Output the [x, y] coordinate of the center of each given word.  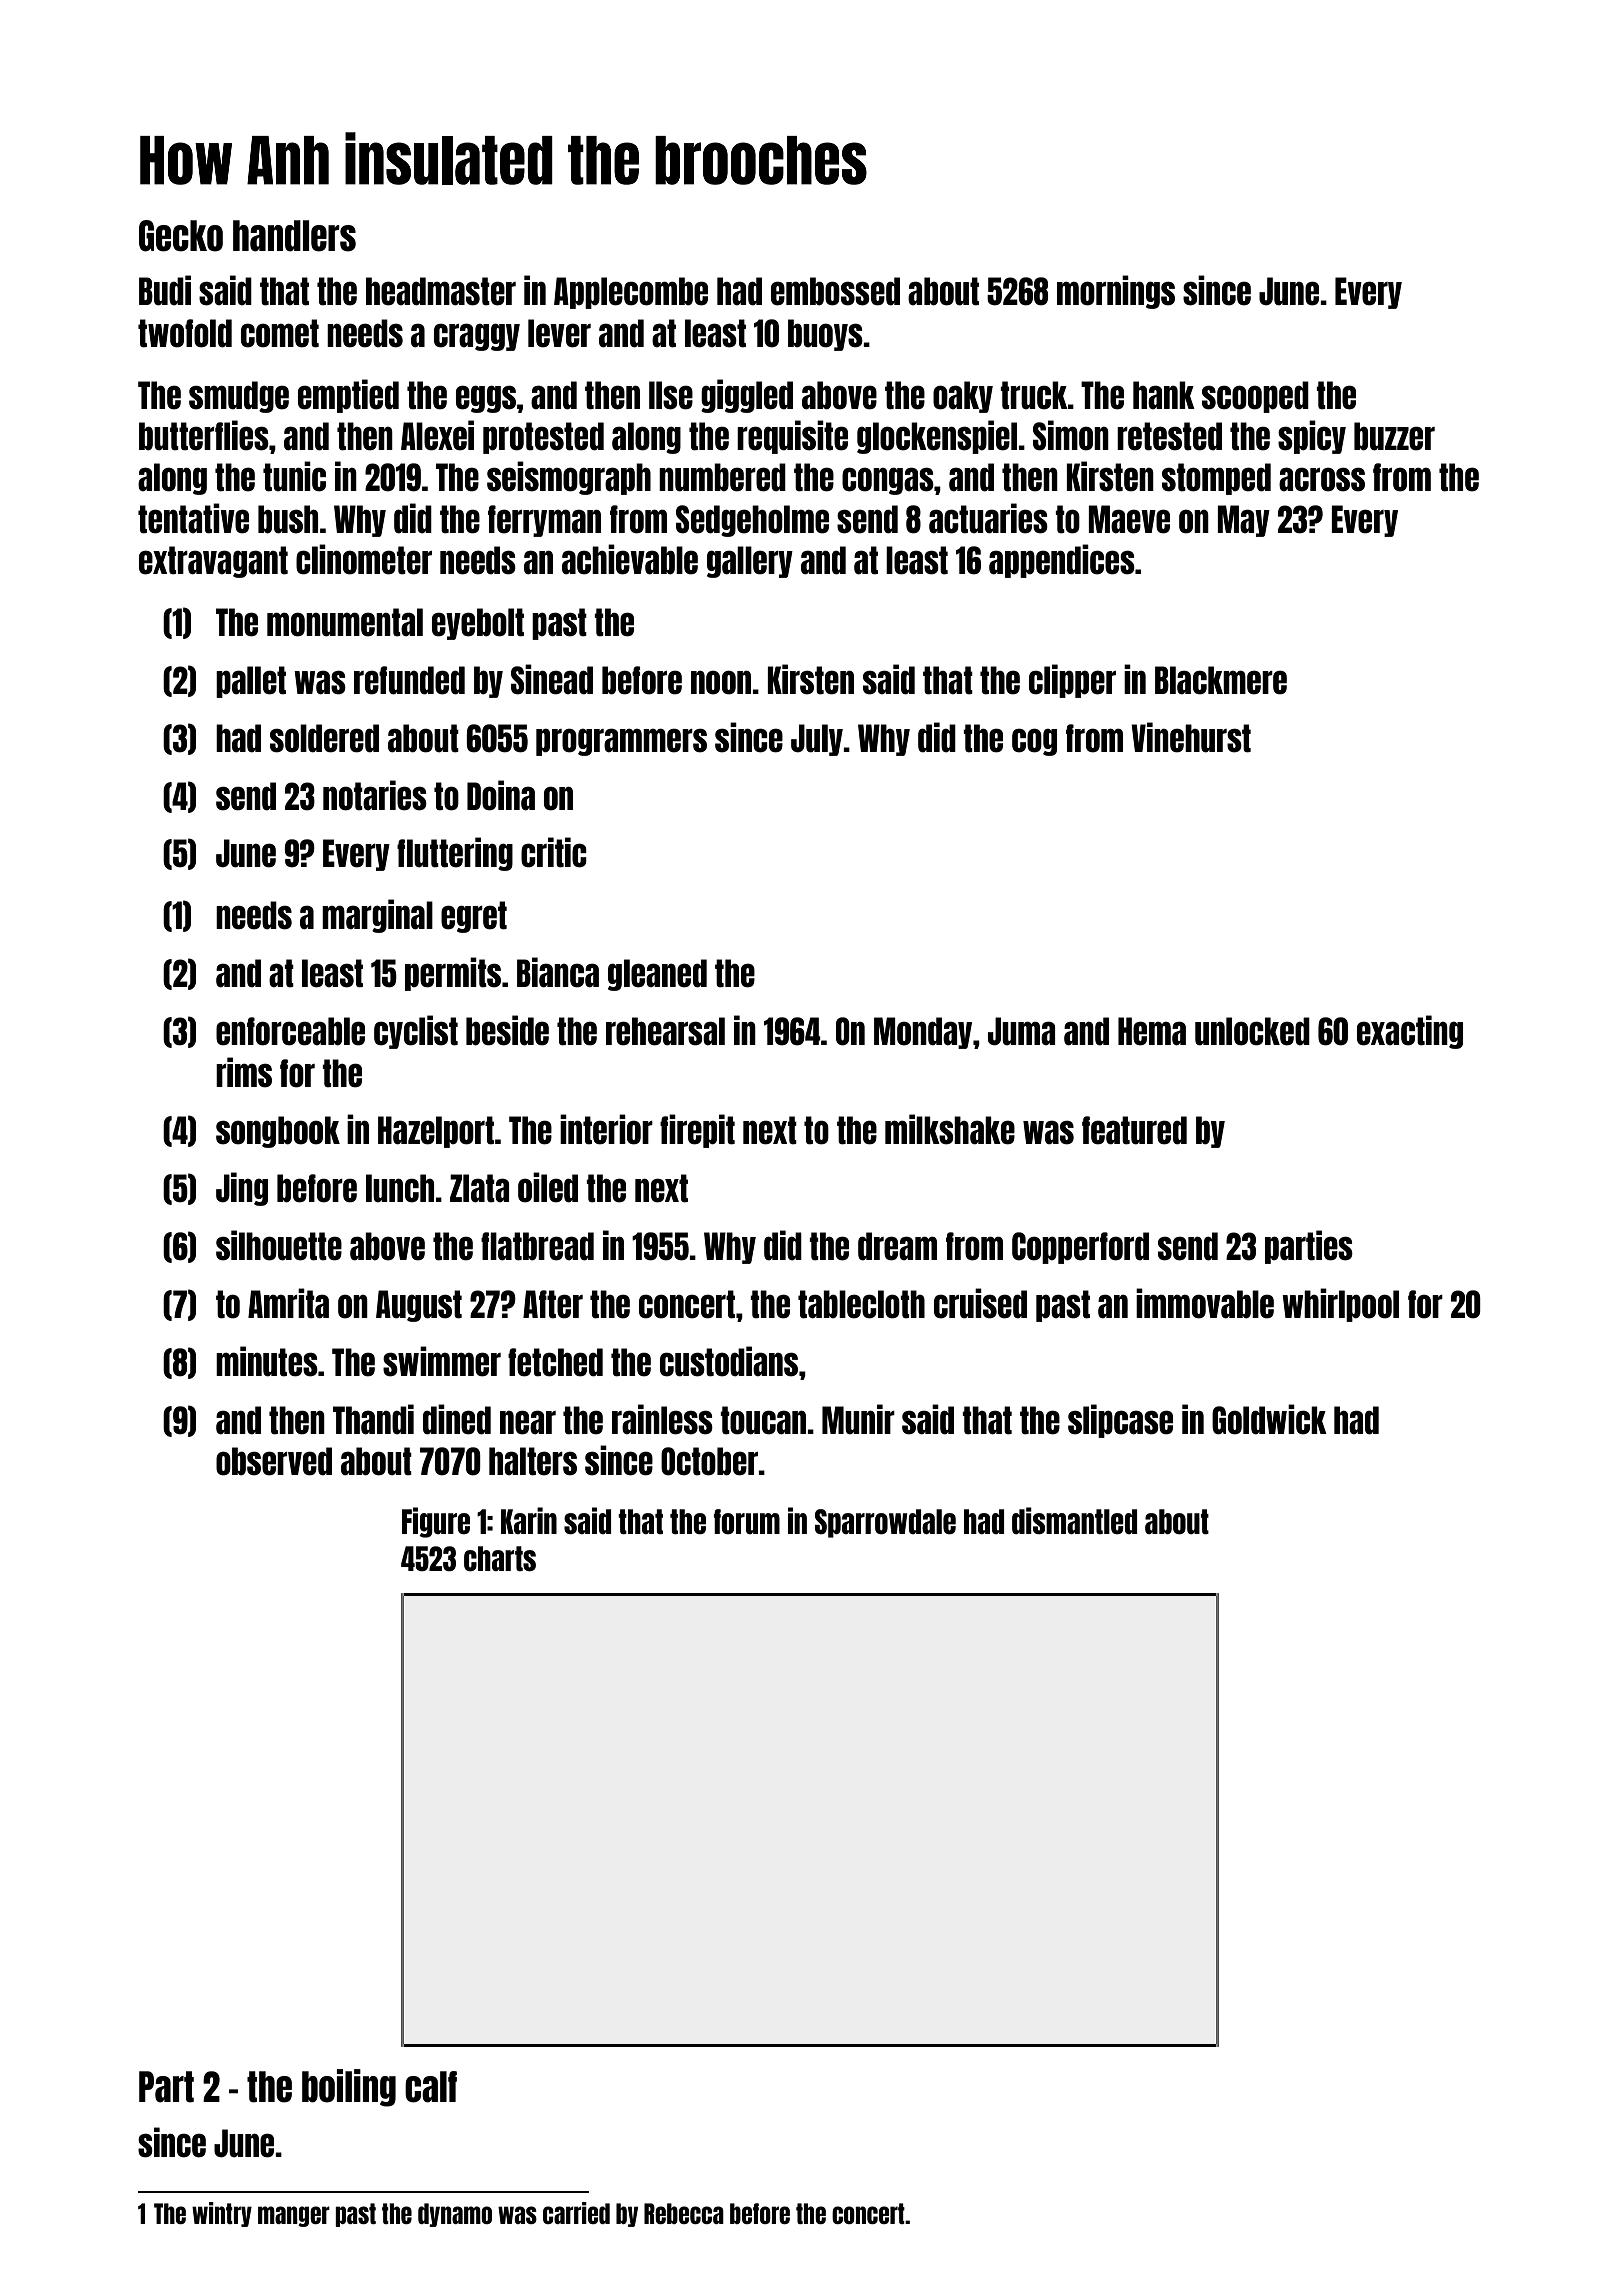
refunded [409, 680]
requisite [792, 437]
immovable [1205, 1303]
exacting [1410, 1032]
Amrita [288, 1303]
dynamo [455, 2215]
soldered [324, 738]
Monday [923, 1033]
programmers [621, 742]
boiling [349, 2088]
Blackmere [1221, 680]
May [1244, 521]
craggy [477, 337]
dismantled [1074, 1520]
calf [431, 2087]
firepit [697, 1131]
